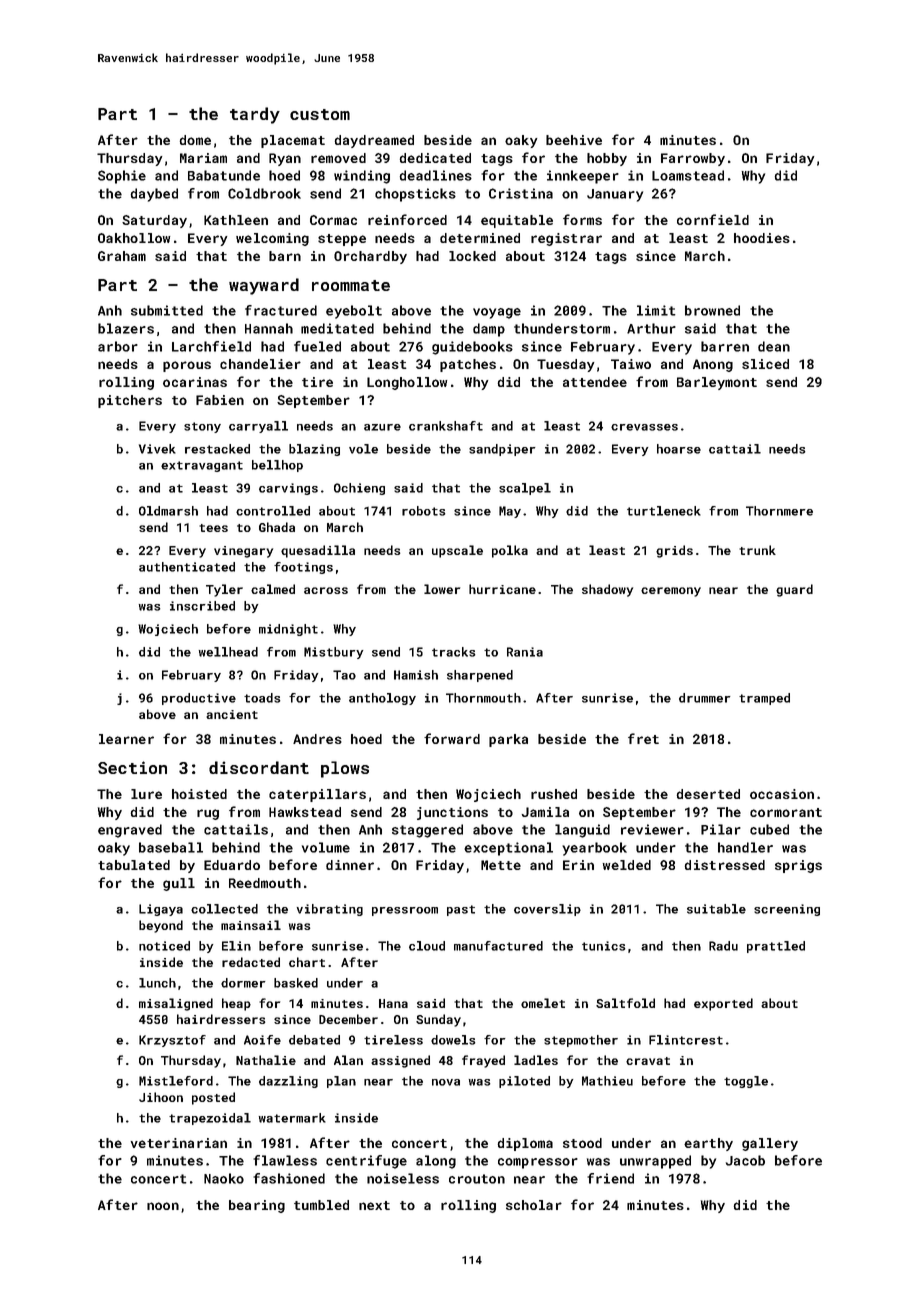  Describe the element at coordinates (574, 140) in the screenshot. I see `beehive` at that location.
